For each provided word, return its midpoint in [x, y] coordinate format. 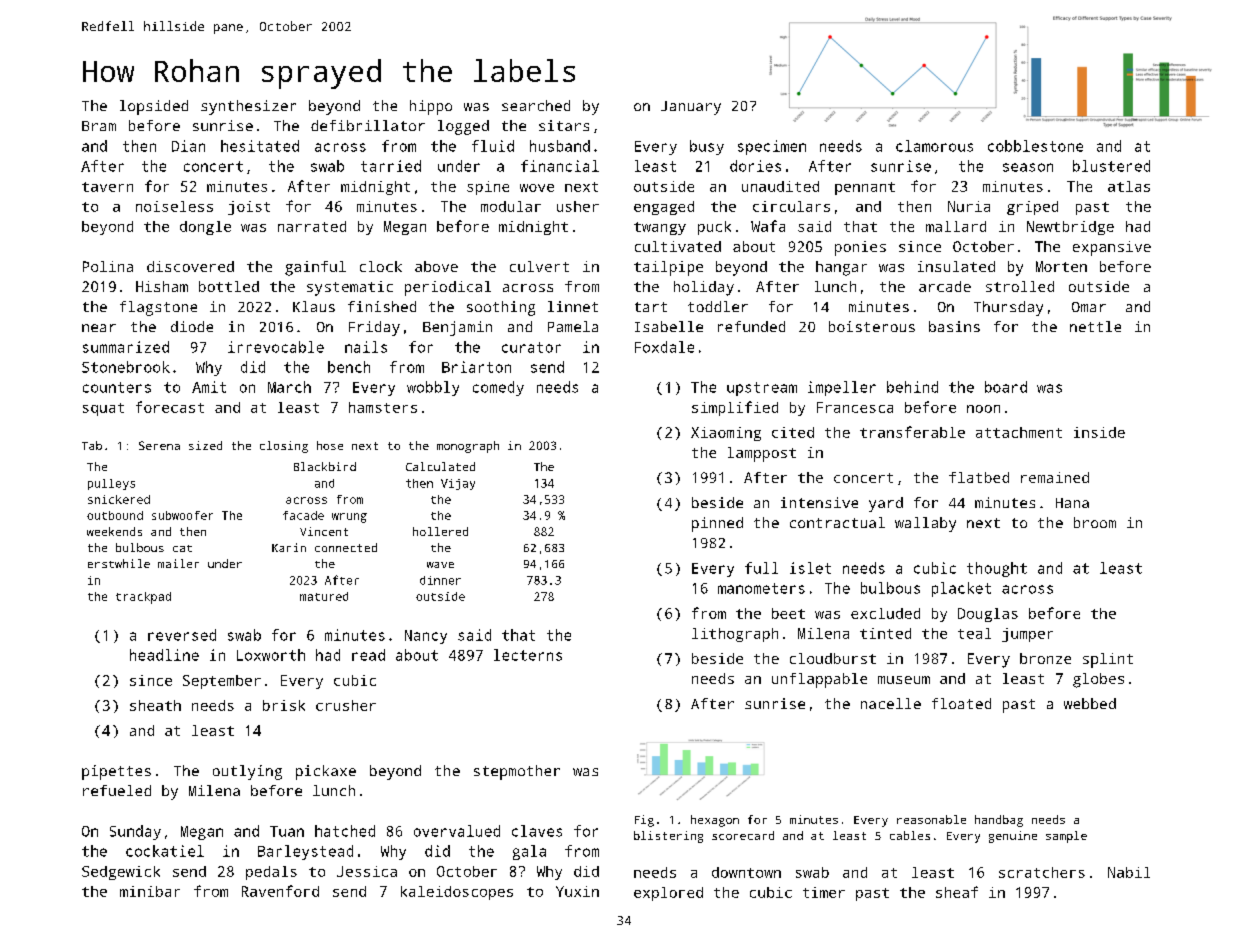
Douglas [988, 615]
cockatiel [165, 851]
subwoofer [182, 515]
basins [954, 326]
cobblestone [1035, 146]
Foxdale [664, 347]
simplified [735, 408]
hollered [440, 531]
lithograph [735, 635]
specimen [772, 147]
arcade [945, 286]
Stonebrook [126, 367]
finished [382, 306]
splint [1108, 660]
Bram [99, 126]
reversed [182, 635]
